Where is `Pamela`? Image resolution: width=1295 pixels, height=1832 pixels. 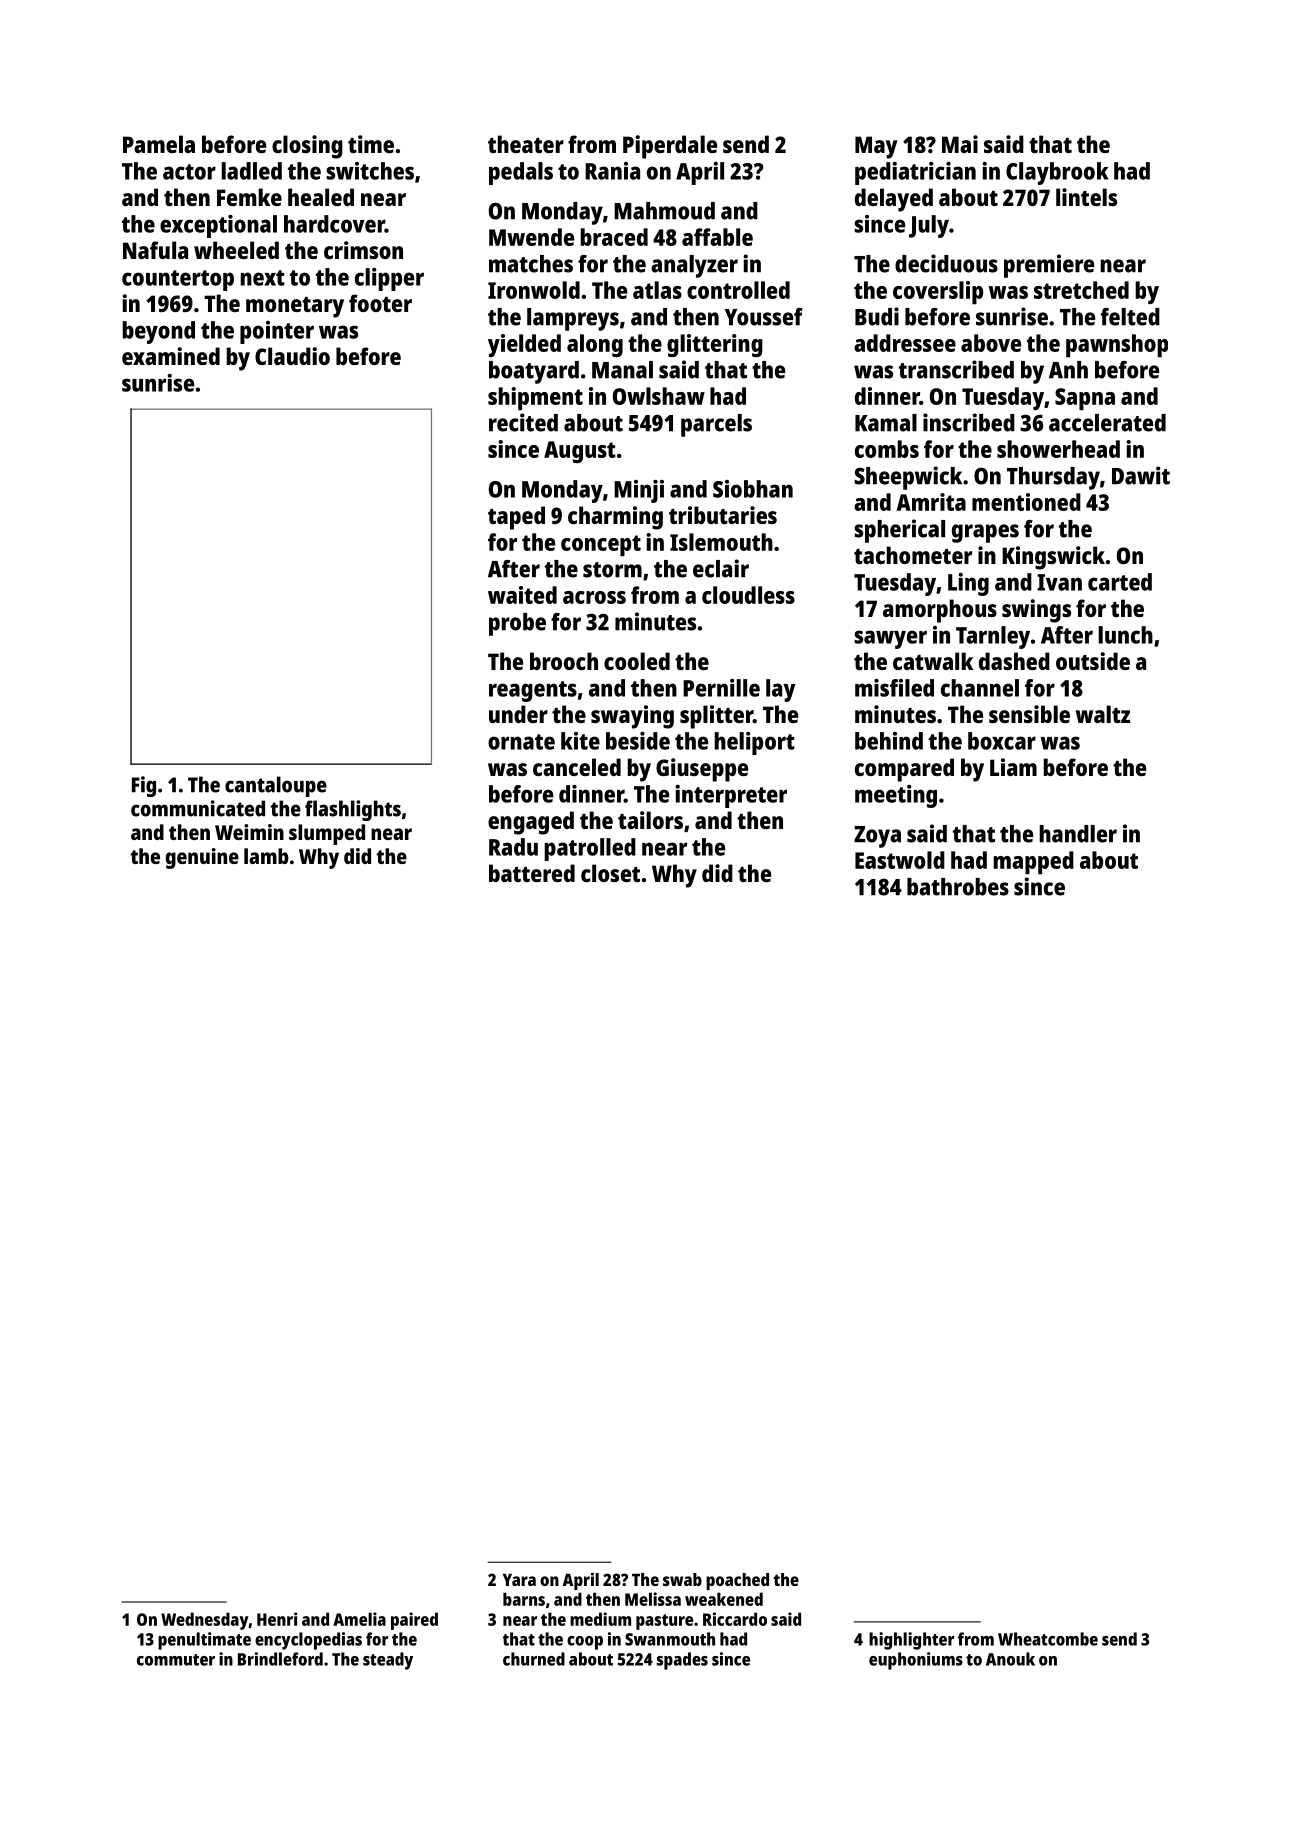
Pamela is located at coordinates (159, 144).
